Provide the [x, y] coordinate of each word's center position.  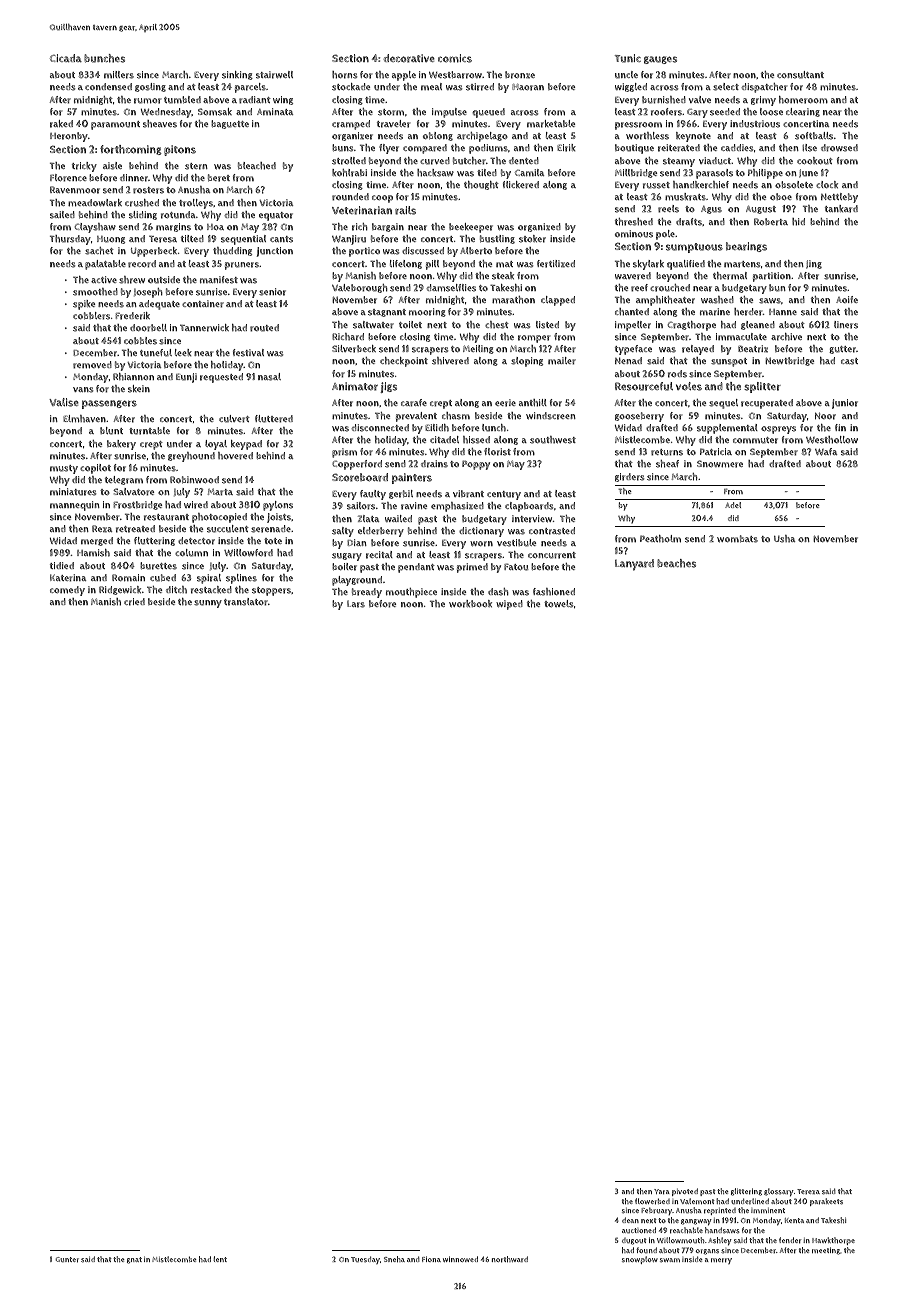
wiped [509, 605]
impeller [633, 326]
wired [196, 505]
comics [455, 58]
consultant [800, 75]
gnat [134, 1260]
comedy [67, 591]
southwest [553, 440]
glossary [779, 1192]
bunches [104, 58]
